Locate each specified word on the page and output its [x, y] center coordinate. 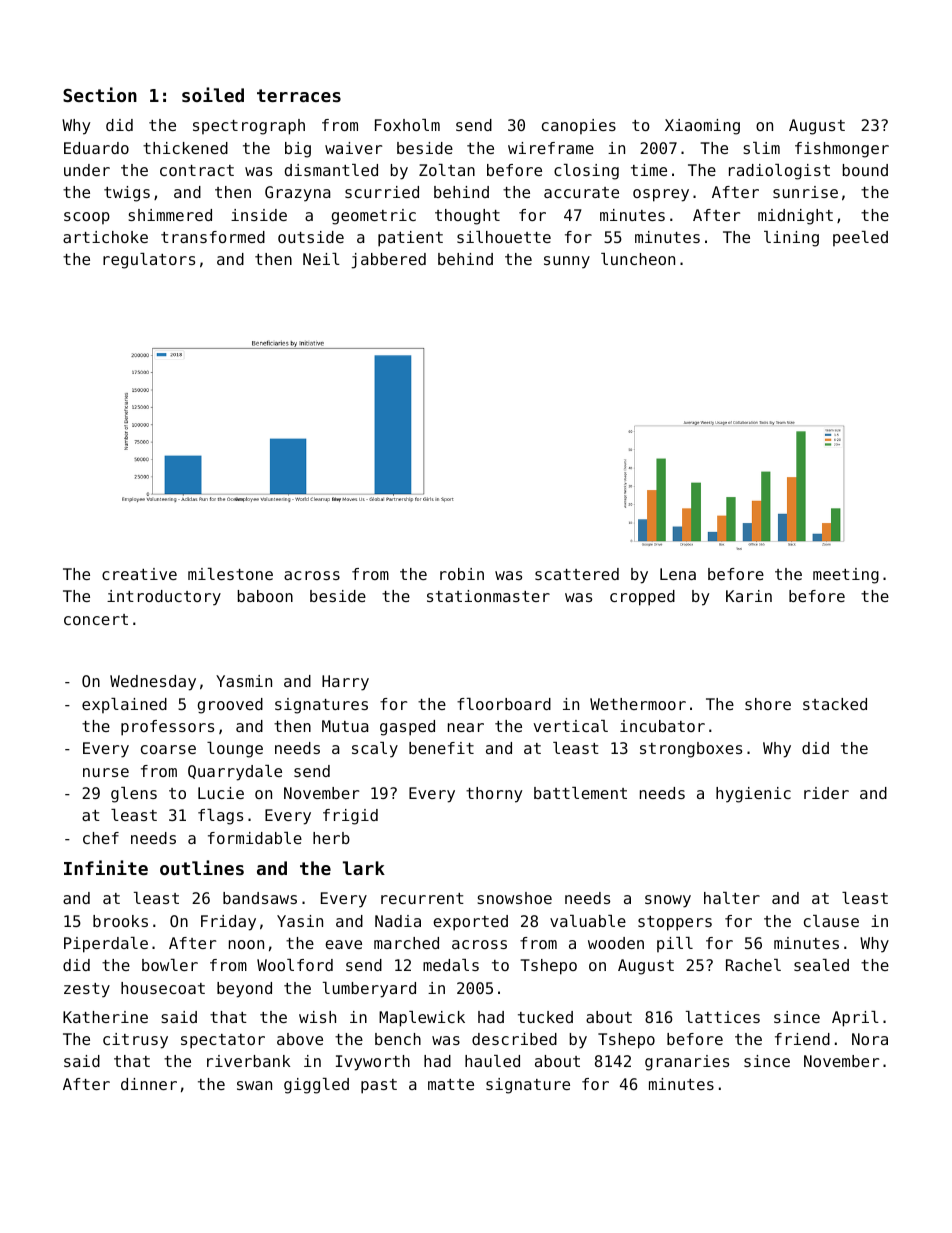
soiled [213, 94]
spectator [223, 1041]
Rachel [753, 965]
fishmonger [842, 150]
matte [451, 1084]
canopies [579, 126]
